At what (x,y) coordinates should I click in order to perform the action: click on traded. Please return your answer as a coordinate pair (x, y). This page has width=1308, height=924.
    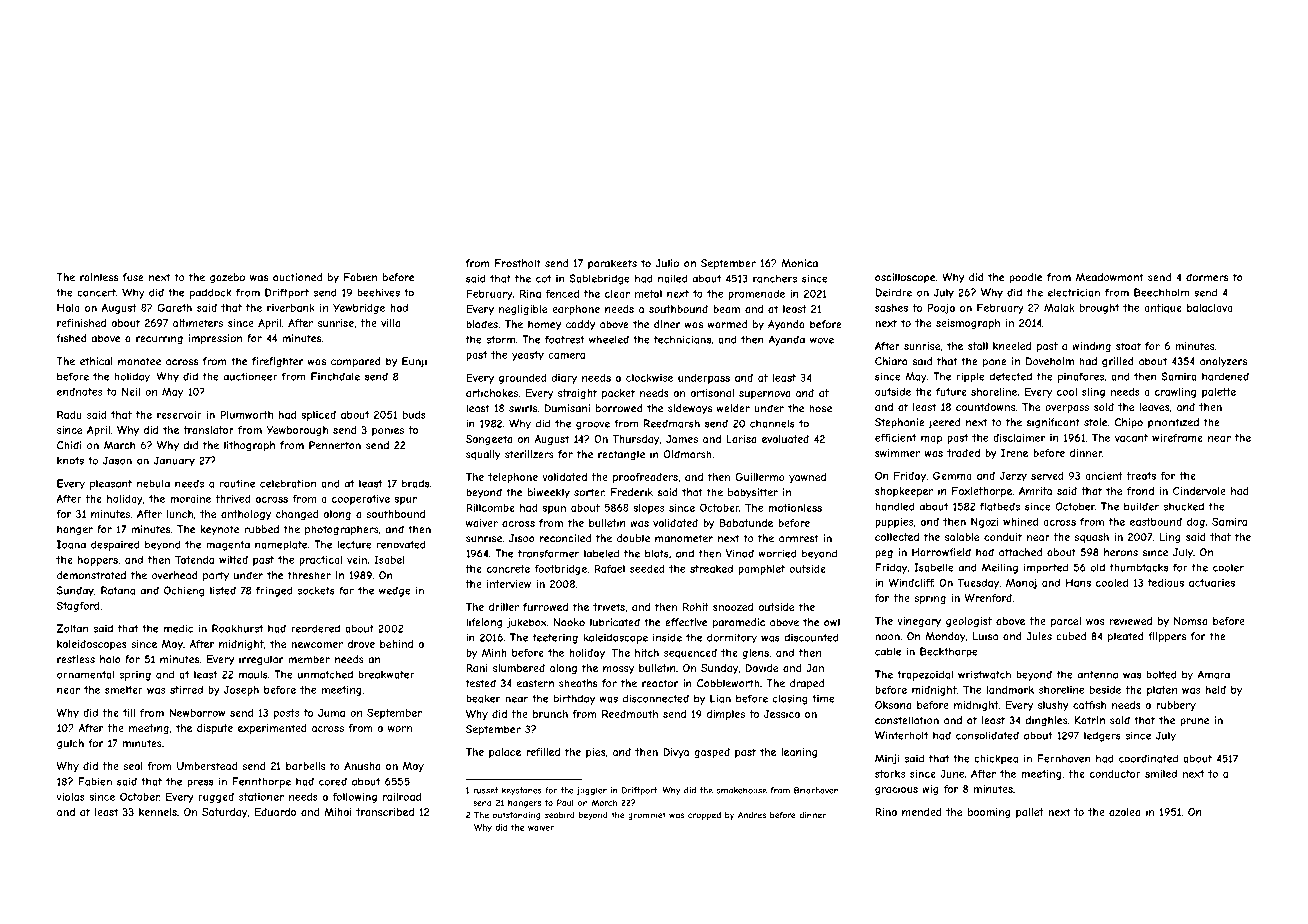
    Looking at the image, I should click on (963, 453).
